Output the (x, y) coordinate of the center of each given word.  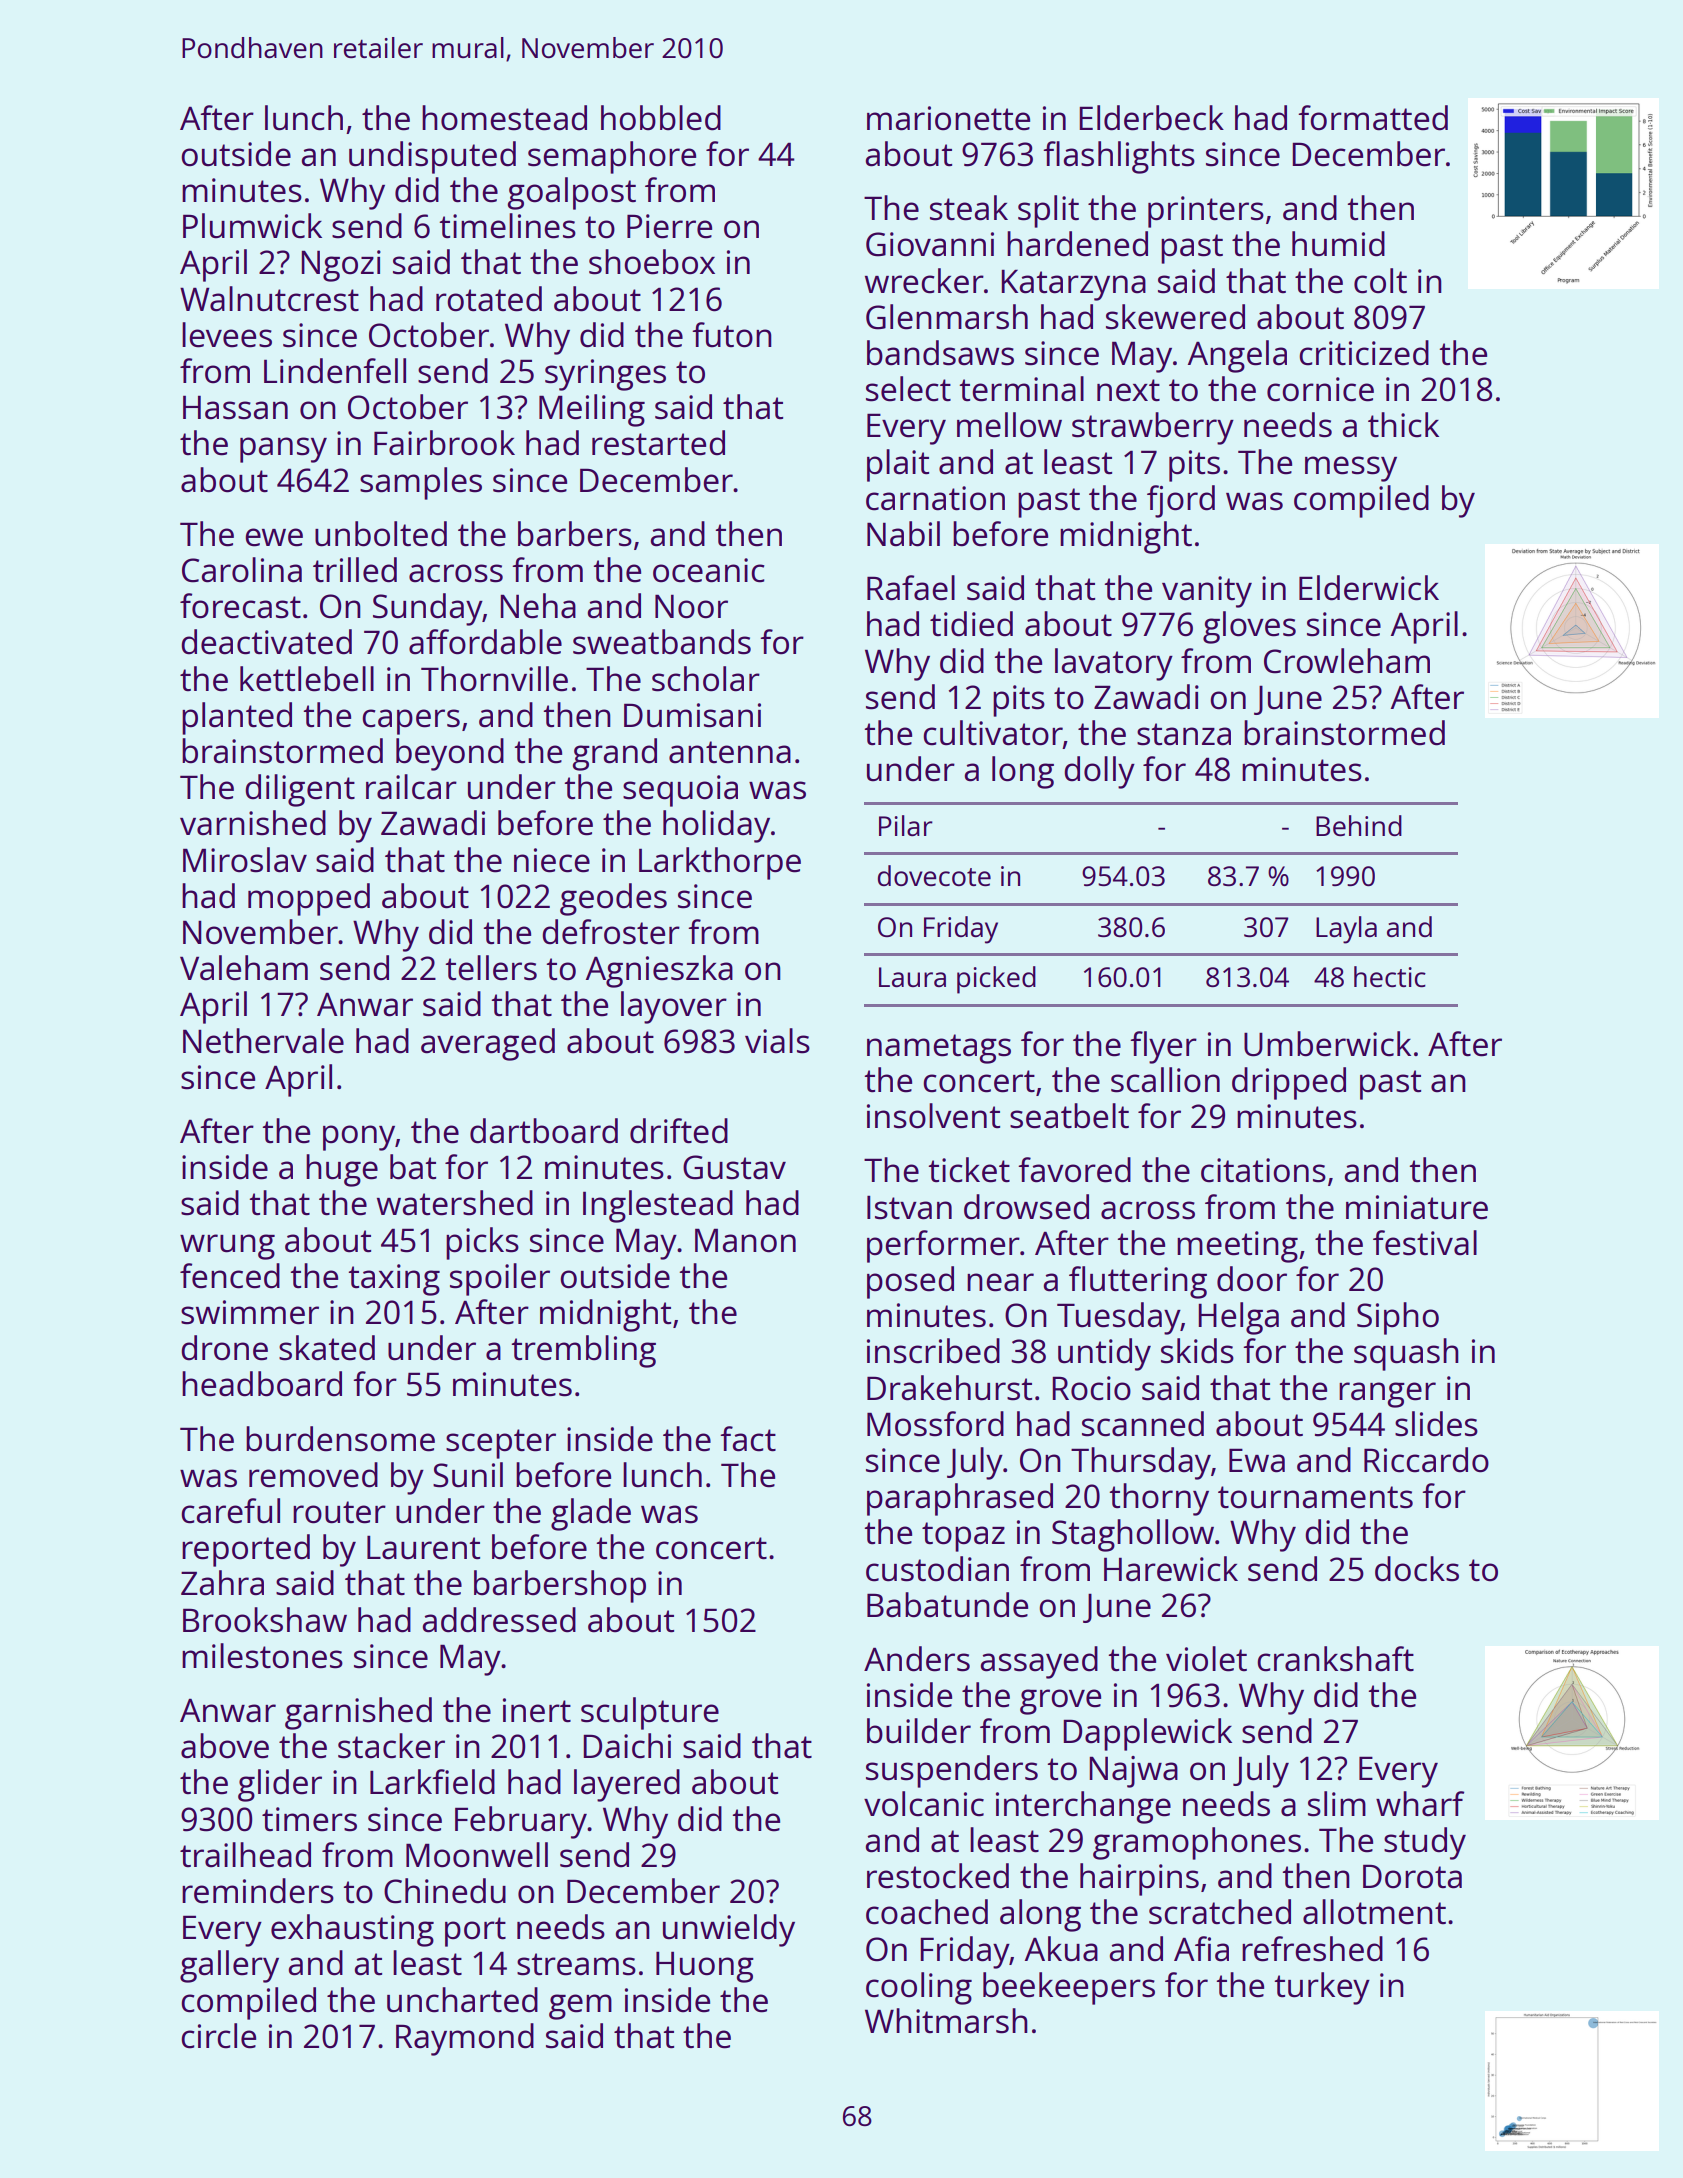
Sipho (1398, 1318)
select (908, 389)
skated (327, 1348)
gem (580, 2007)
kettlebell (307, 679)
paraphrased (960, 1499)
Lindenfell (335, 371)
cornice (1320, 389)
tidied (971, 624)
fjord (1181, 501)
